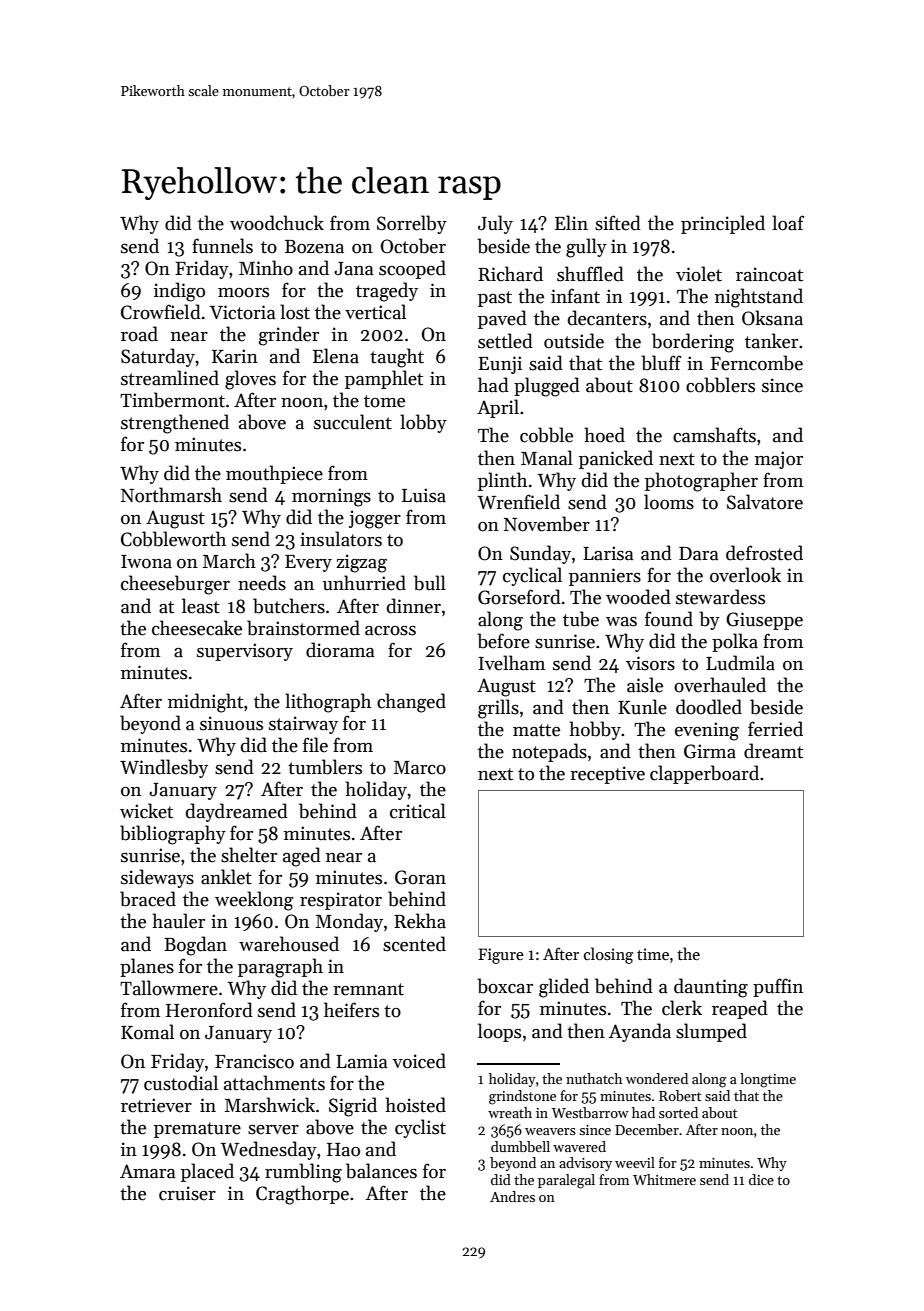 This image has width=924, height=1311. Describe the element at coordinates (778, 987) in the image. I see `puffin` at that location.
